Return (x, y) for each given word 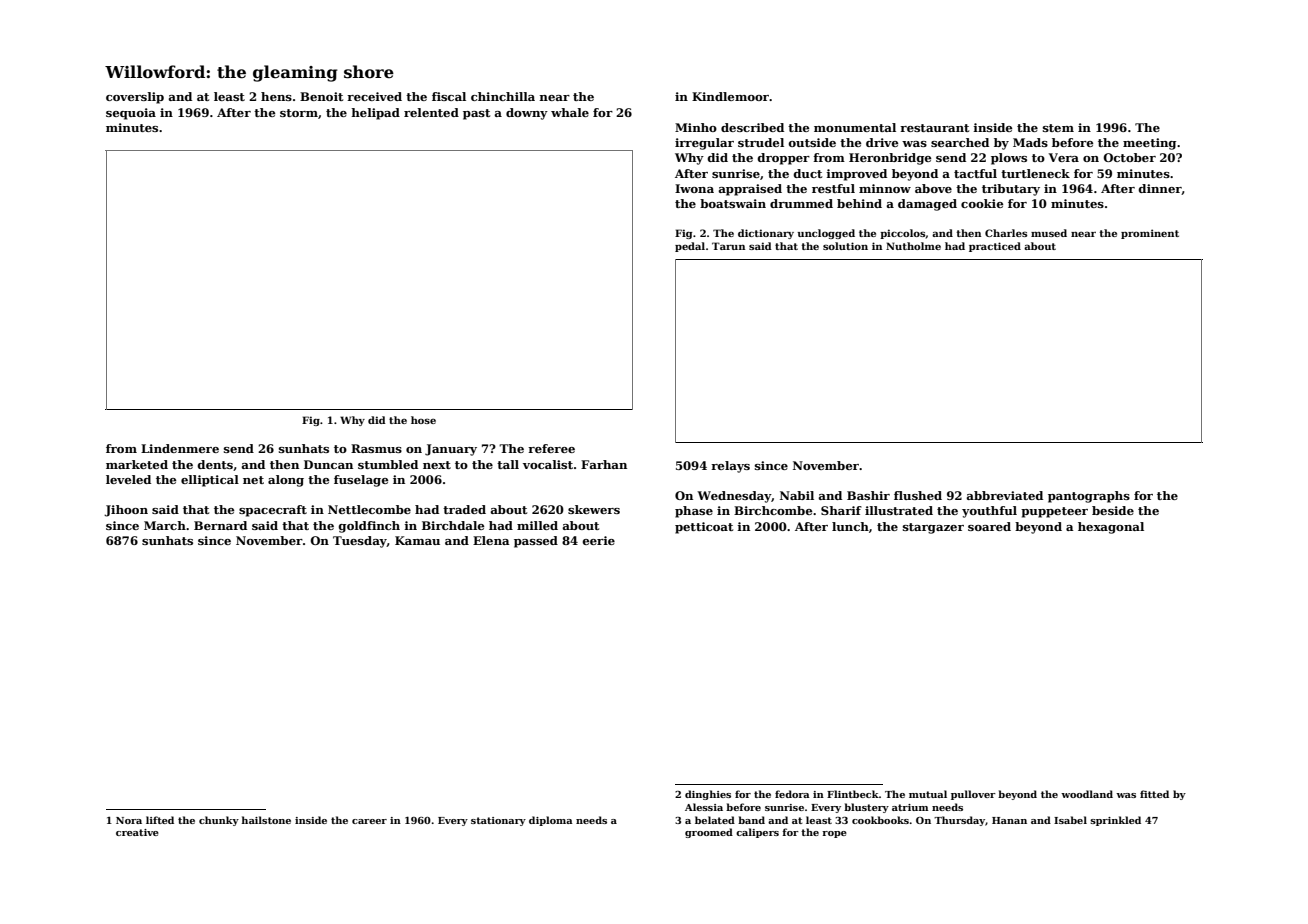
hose (423, 420)
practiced (995, 247)
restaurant (934, 128)
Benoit (321, 96)
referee (551, 448)
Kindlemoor (731, 96)
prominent (1150, 234)
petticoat (704, 528)
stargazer (933, 528)
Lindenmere (180, 448)
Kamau (417, 540)
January (451, 450)
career (369, 821)
